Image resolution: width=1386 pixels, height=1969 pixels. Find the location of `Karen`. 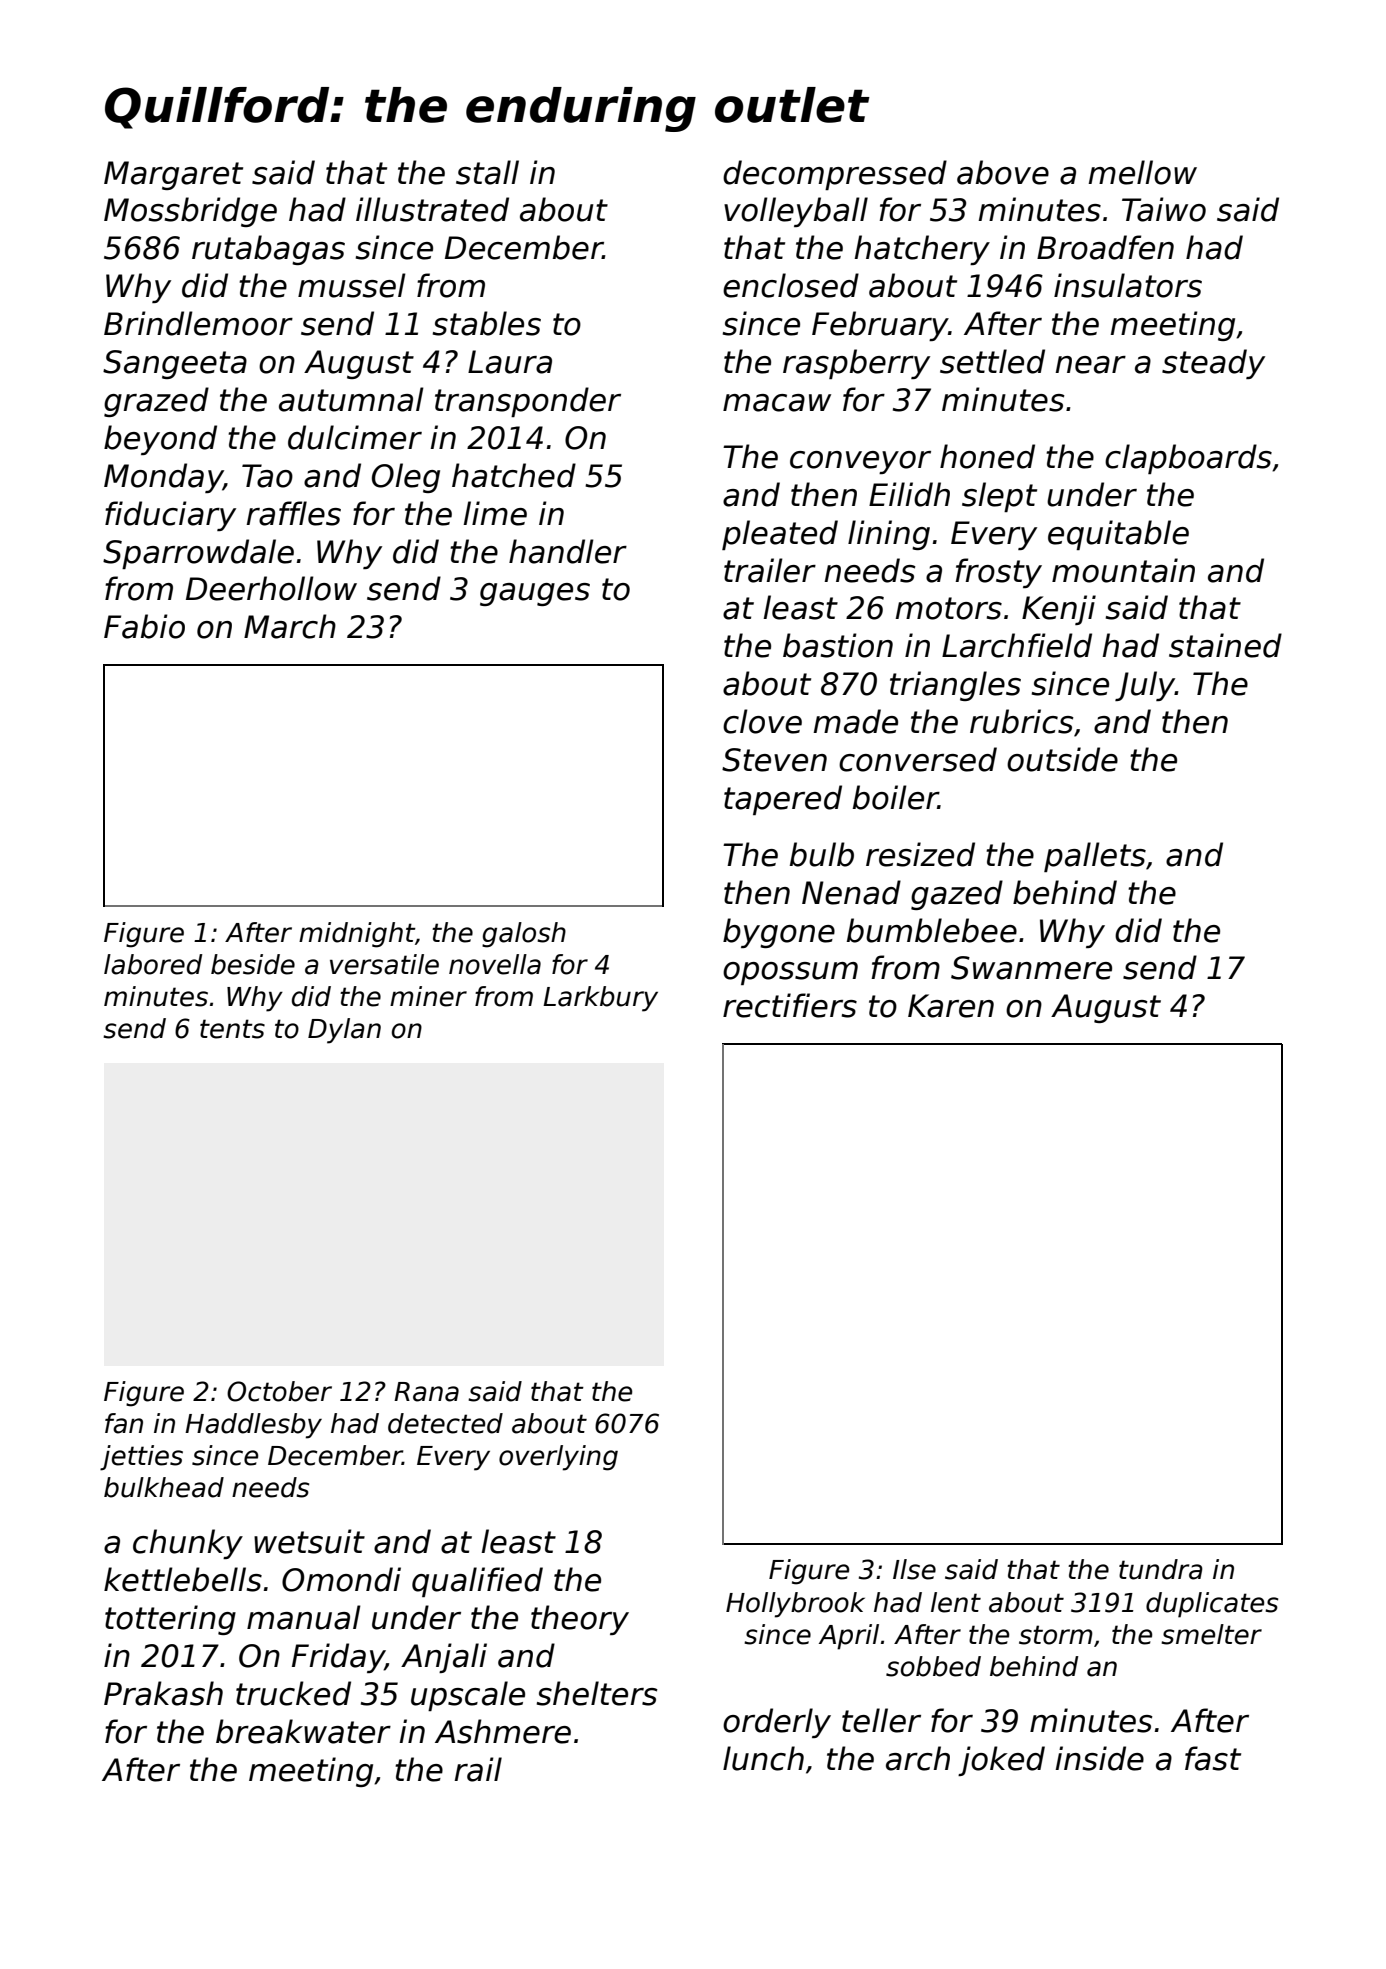

Karen is located at coordinates (951, 1006).
